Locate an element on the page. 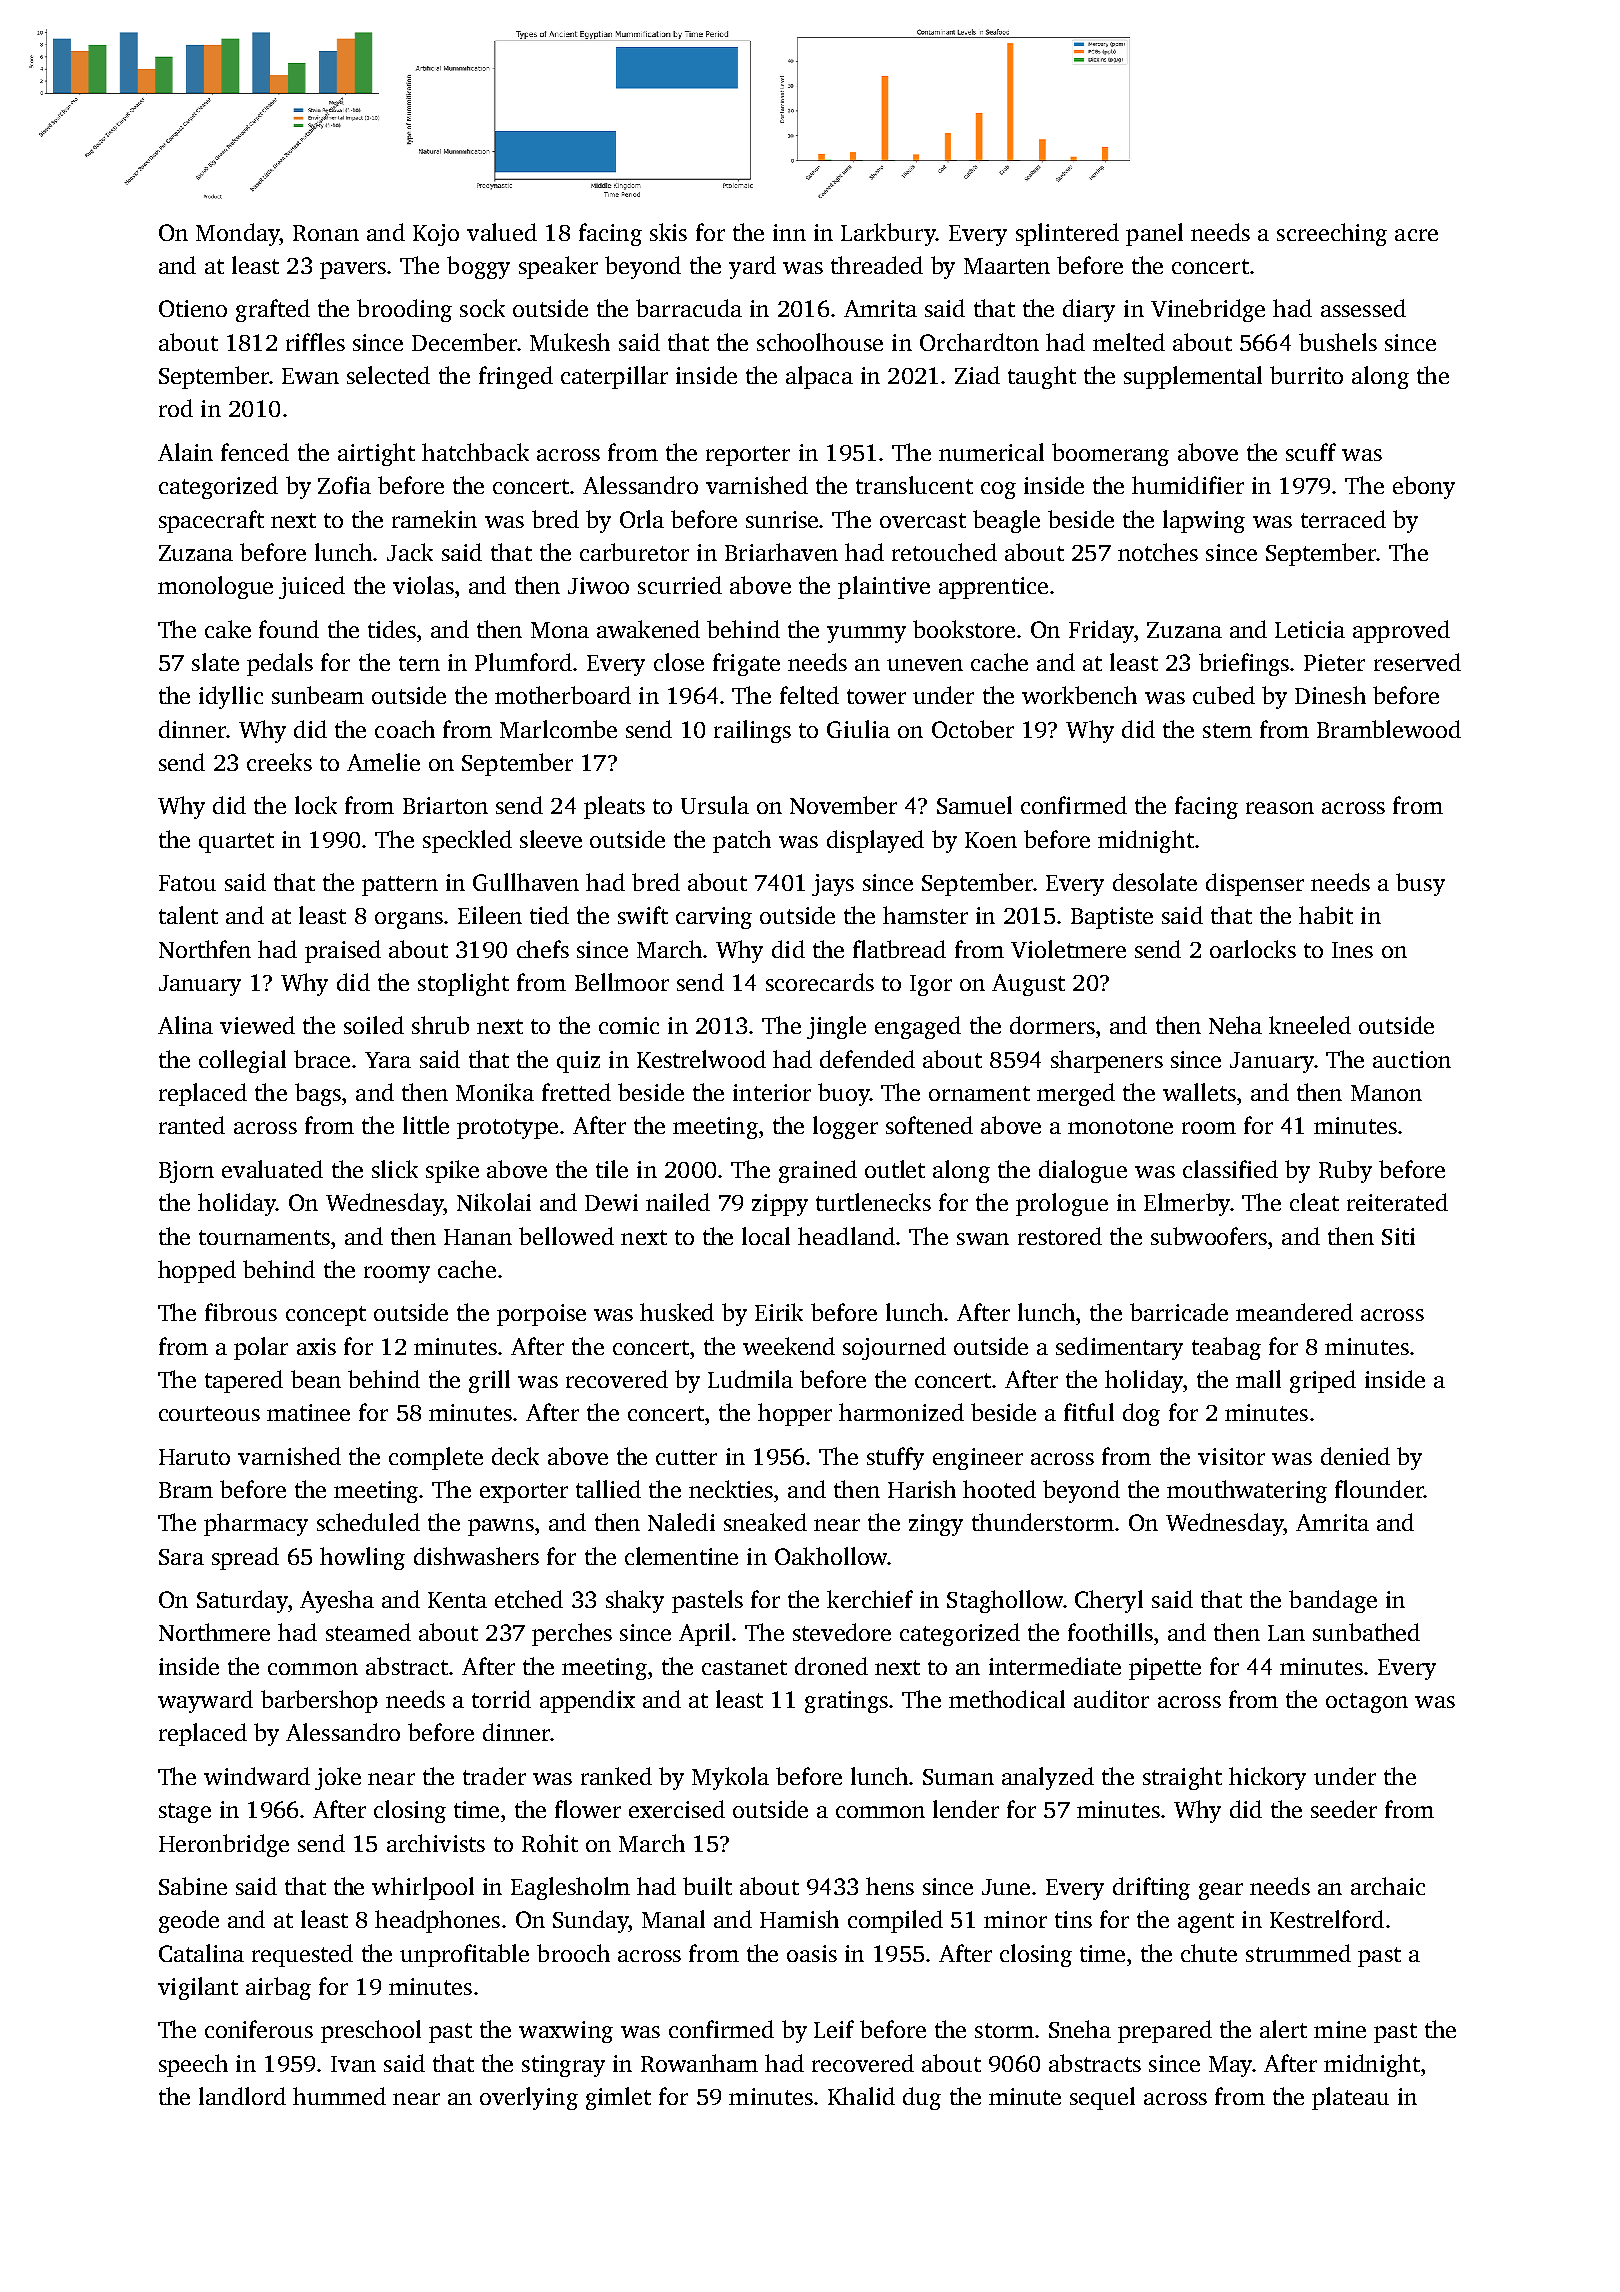 Image resolution: width=1620 pixels, height=2292 pixels. geode is located at coordinates (189, 1921).
